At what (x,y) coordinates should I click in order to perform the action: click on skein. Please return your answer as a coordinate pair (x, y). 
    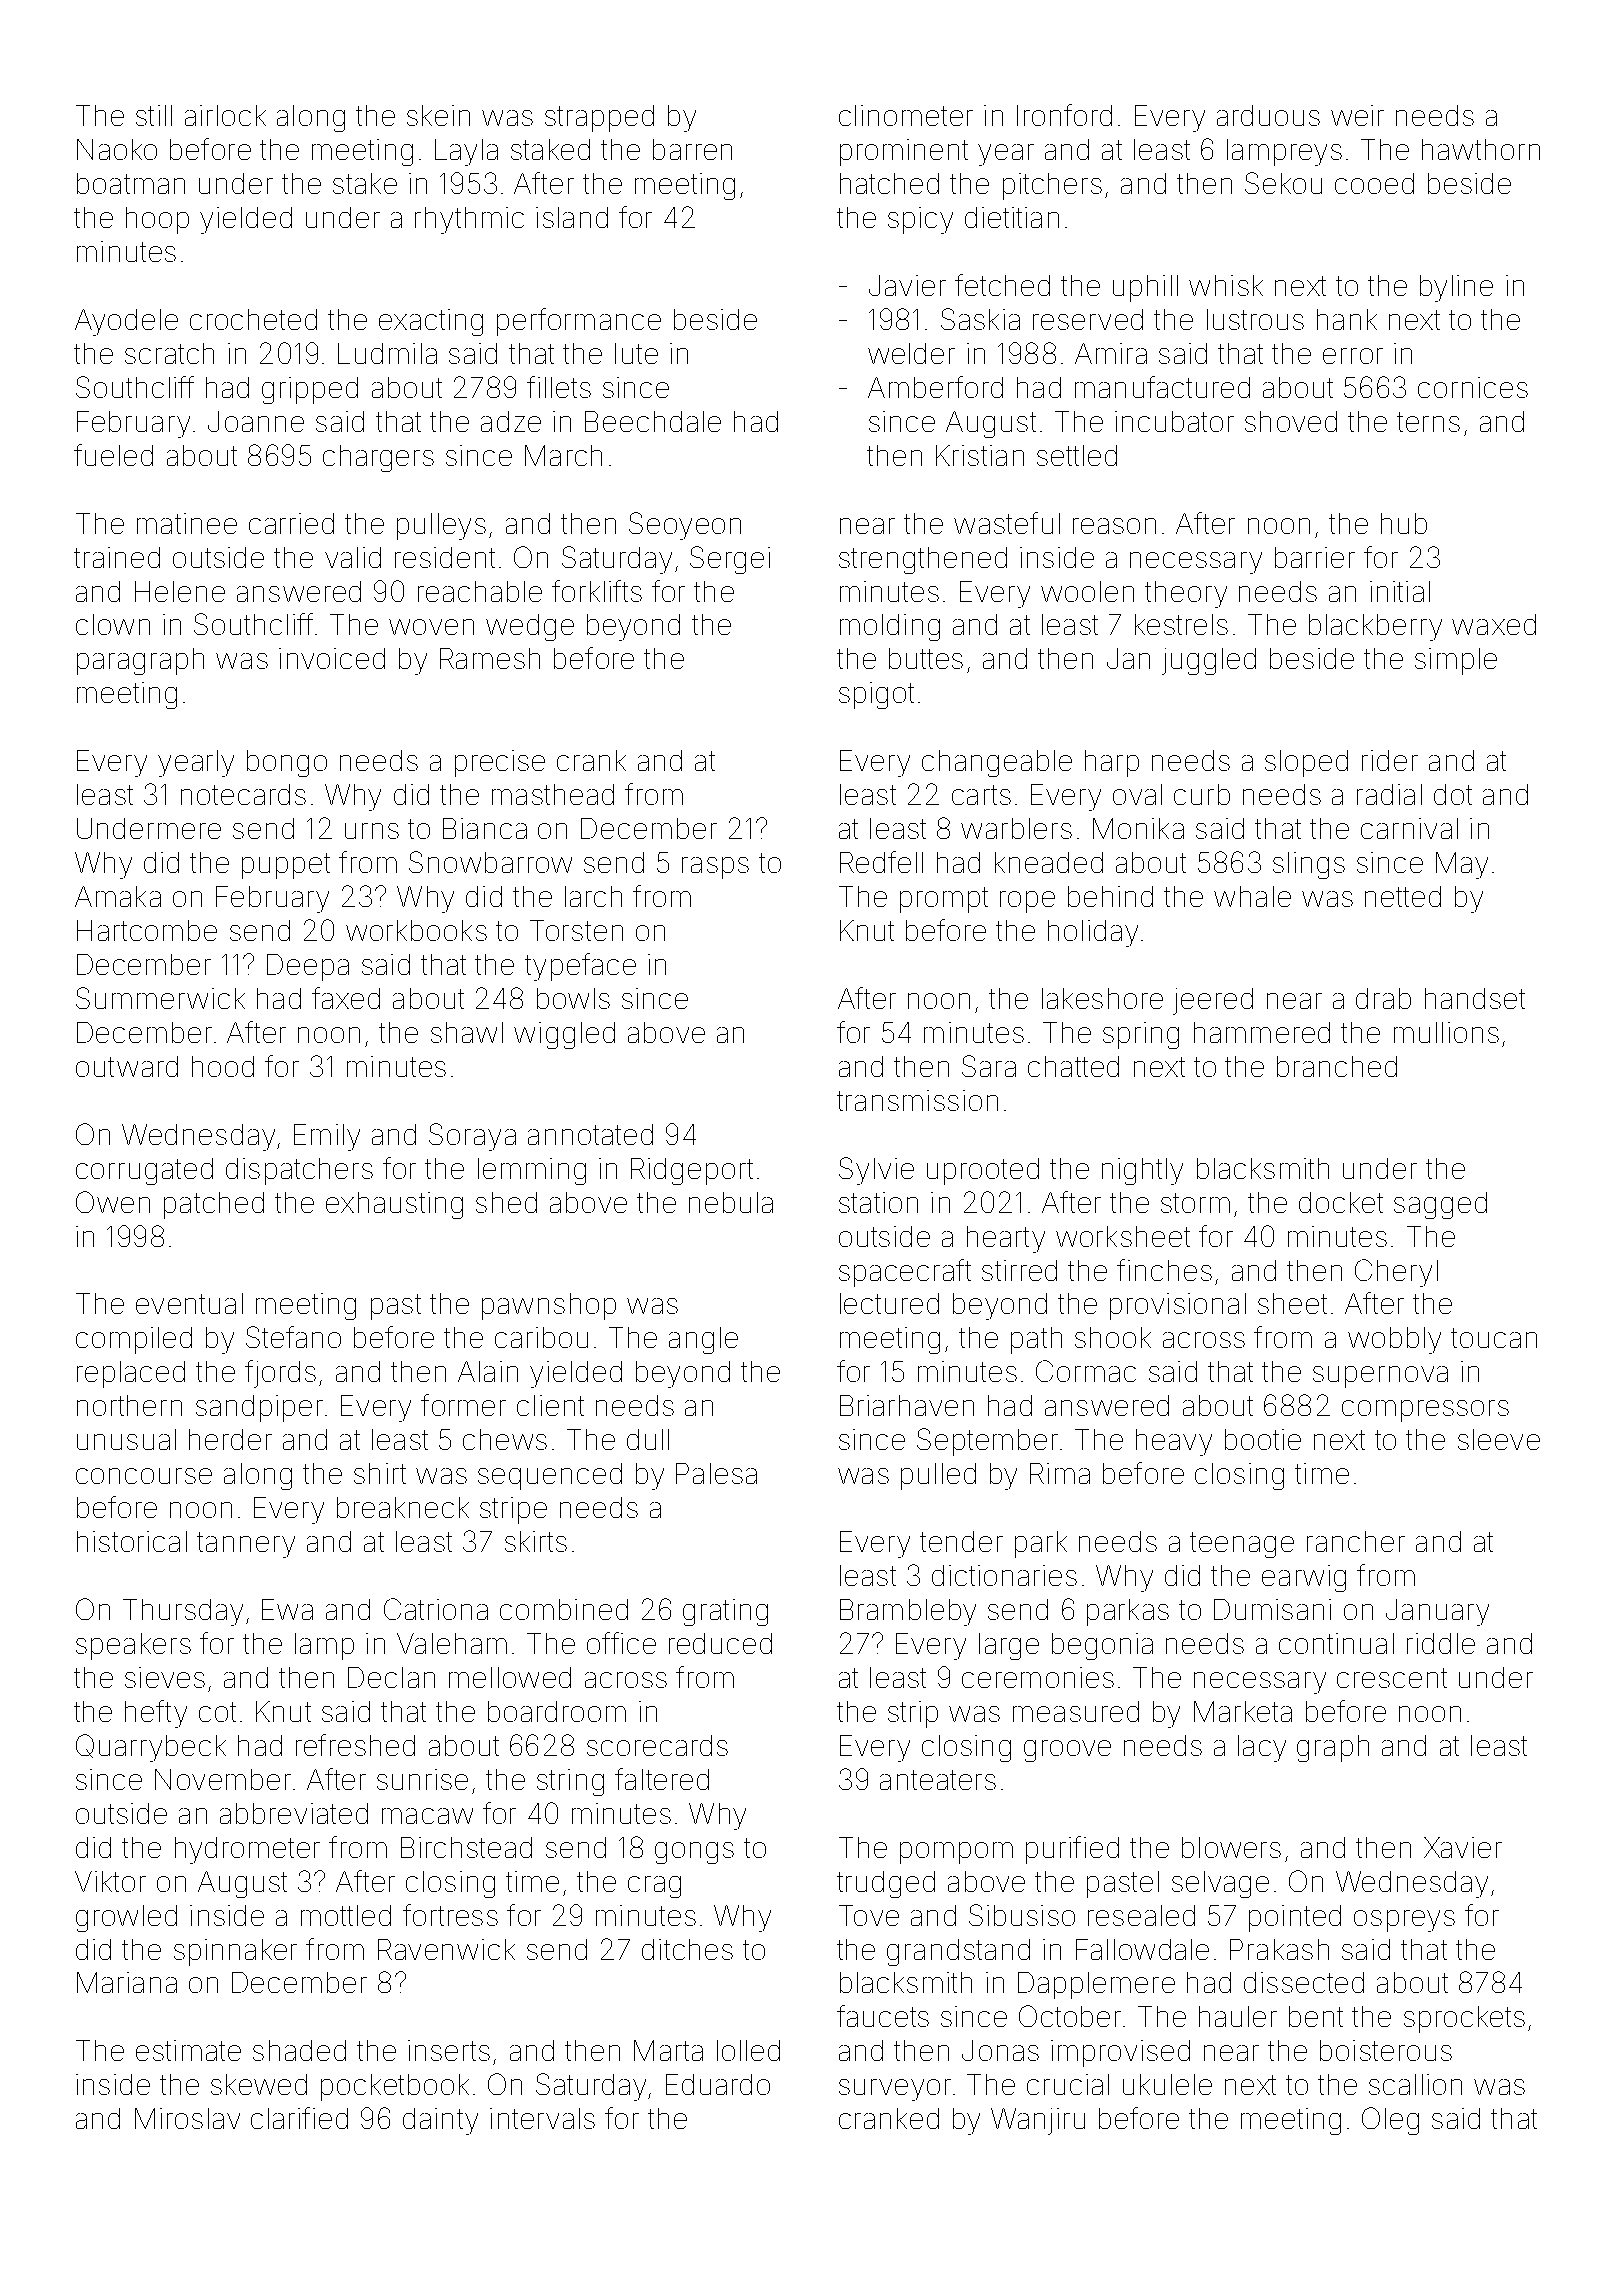
    Looking at the image, I should click on (438, 115).
